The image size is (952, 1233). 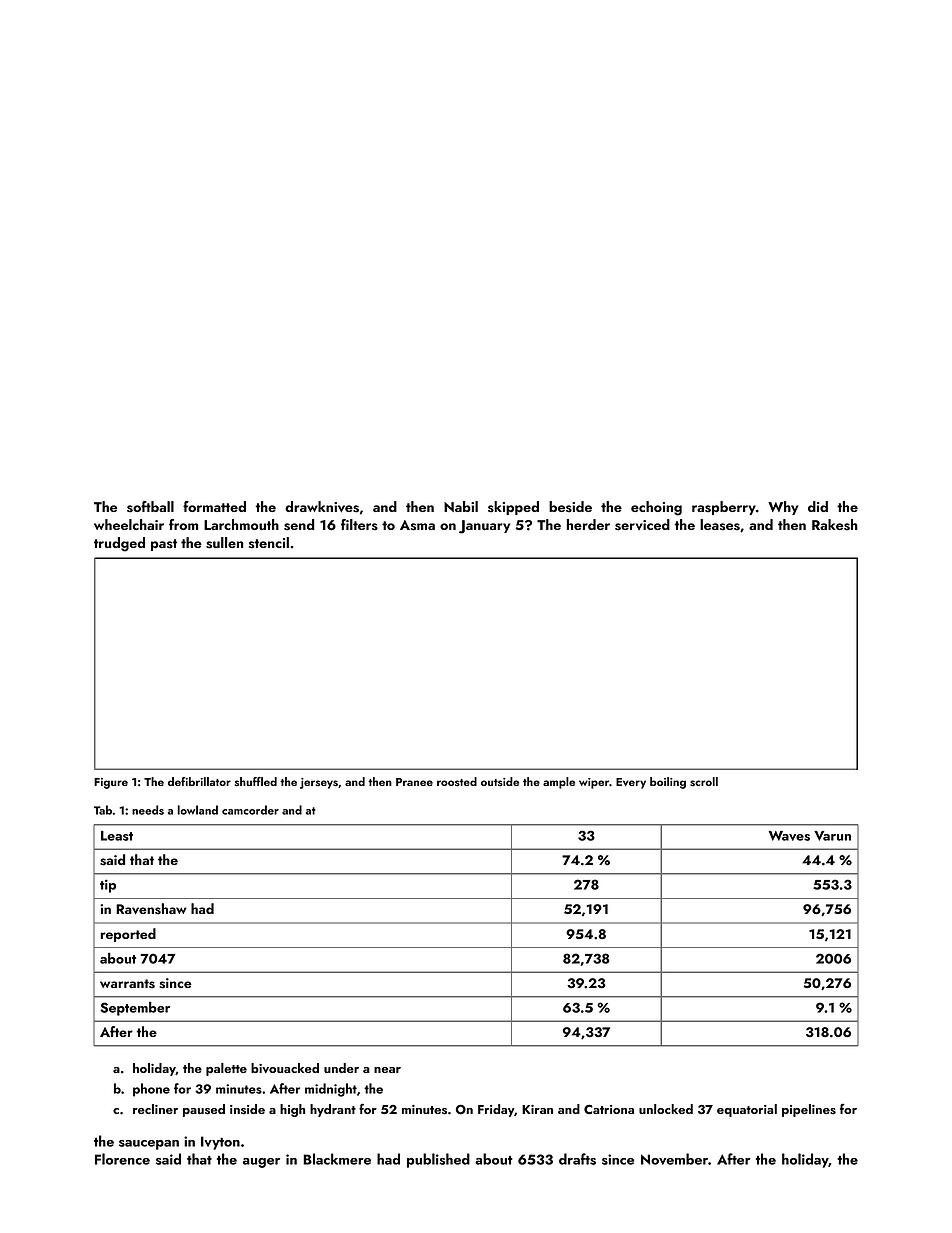 I want to click on raspberry, so click(x=724, y=508).
